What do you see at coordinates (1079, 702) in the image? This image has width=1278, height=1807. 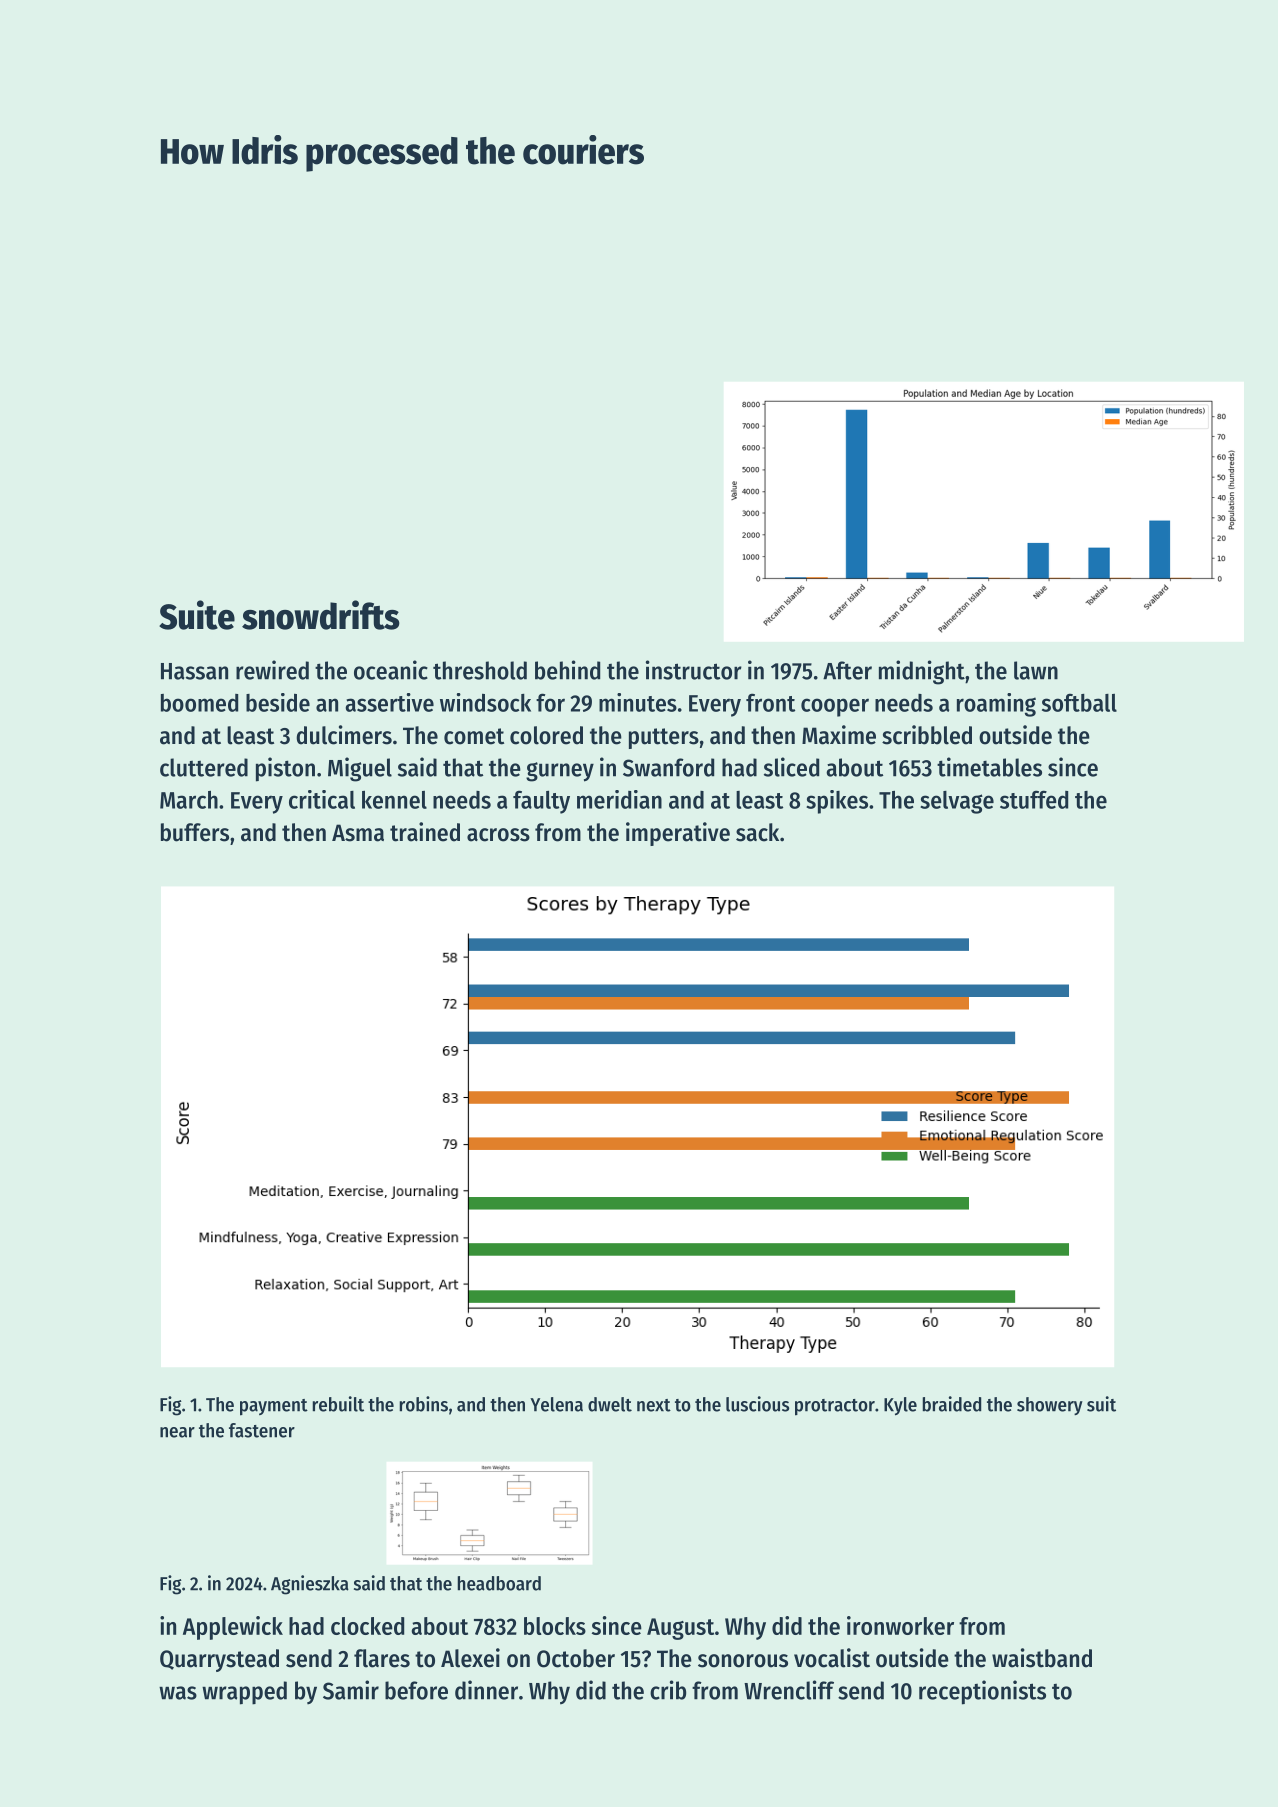 I see `softball` at bounding box center [1079, 702].
